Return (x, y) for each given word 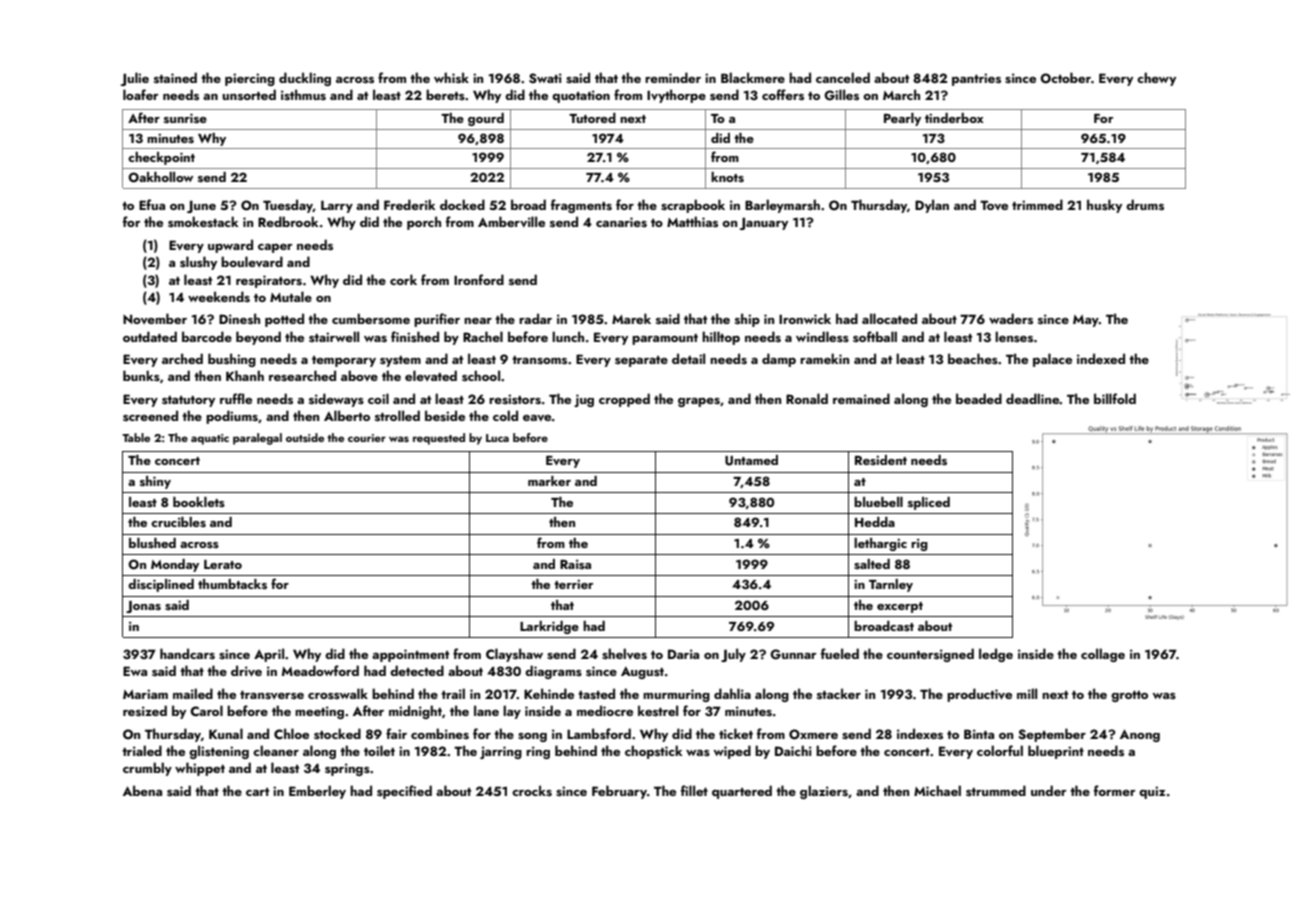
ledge (996, 655)
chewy (1156, 79)
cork (403, 279)
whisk (451, 77)
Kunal (226, 733)
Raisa (575, 564)
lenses (1014, 336)
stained (175, 77)
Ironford (479, 279)
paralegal (257, 439)
